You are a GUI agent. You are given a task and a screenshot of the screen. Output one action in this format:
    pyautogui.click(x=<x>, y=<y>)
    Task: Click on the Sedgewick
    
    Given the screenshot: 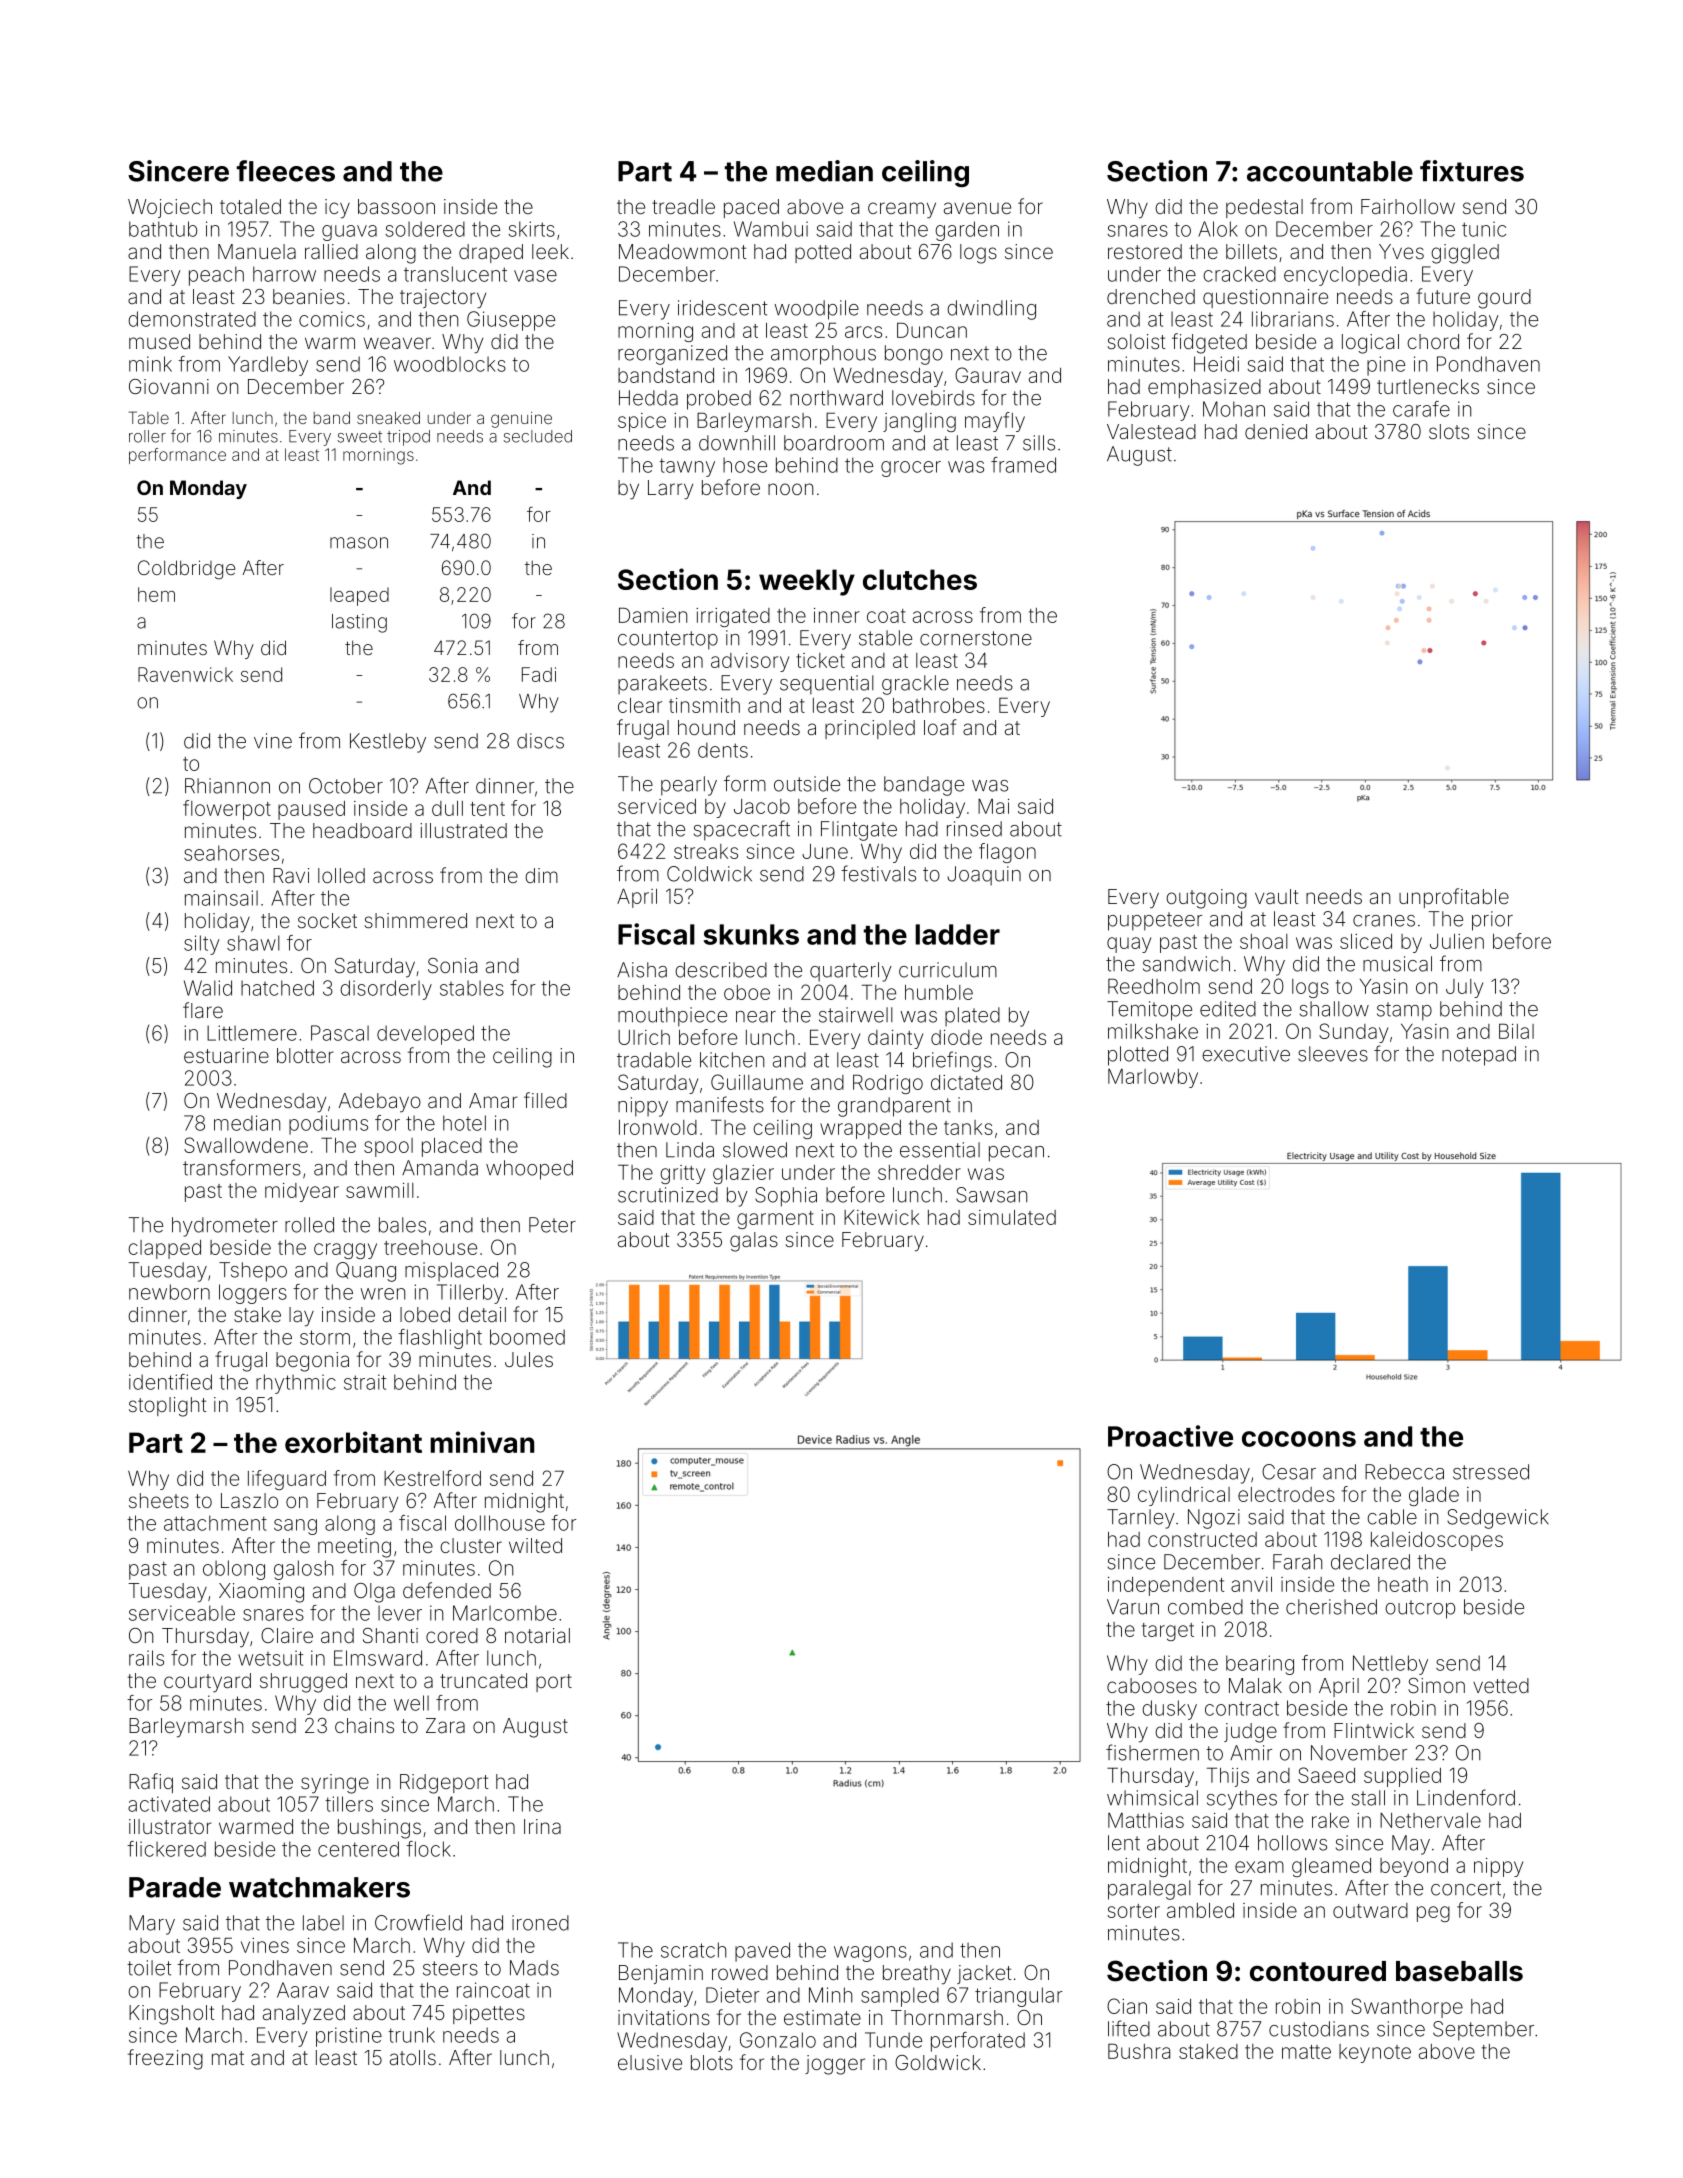 What is the action you would take?
    pyautogui.click(x=1498, y=1519)
